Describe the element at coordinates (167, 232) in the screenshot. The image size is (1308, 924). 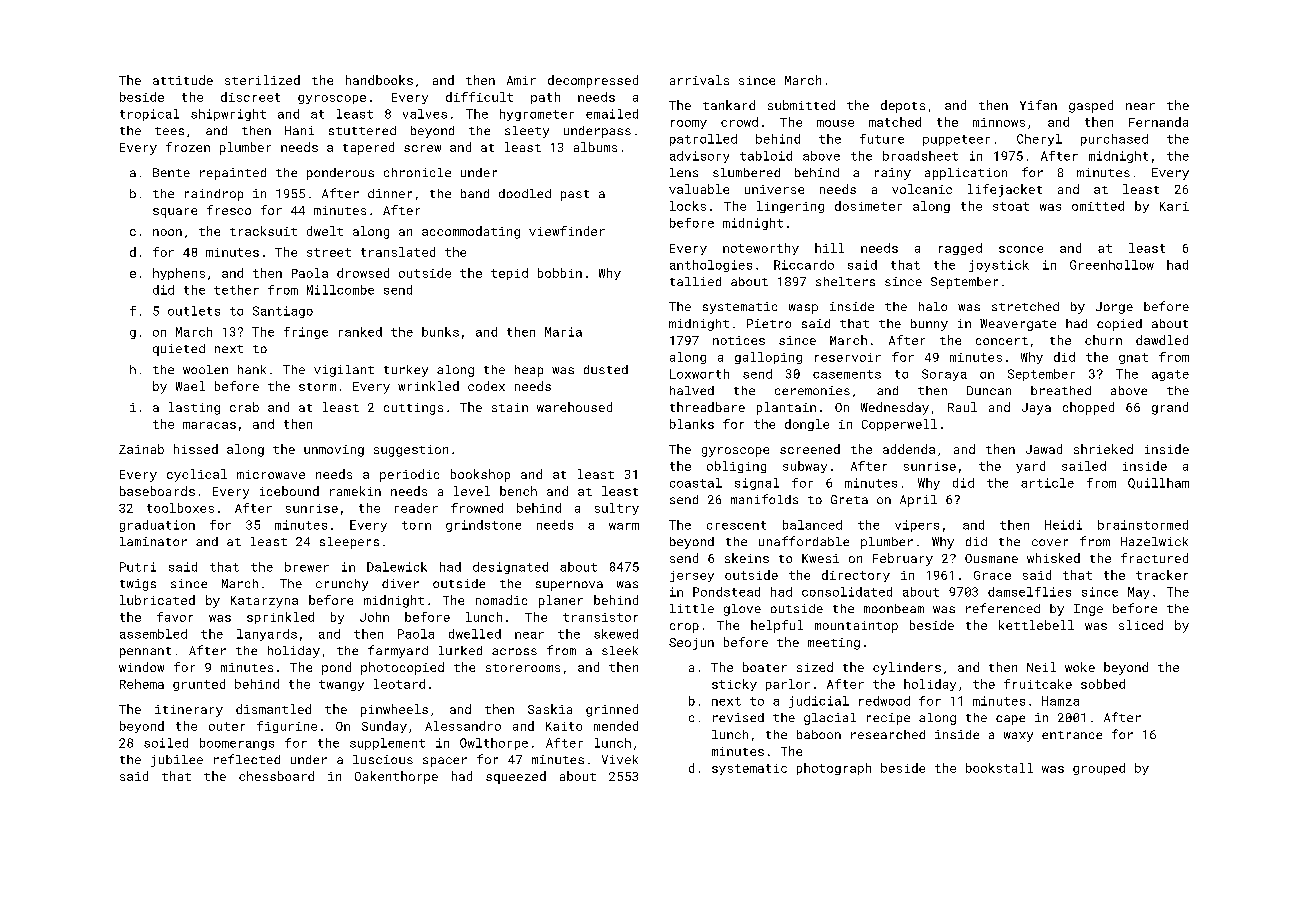
I see `noon` at that location.
